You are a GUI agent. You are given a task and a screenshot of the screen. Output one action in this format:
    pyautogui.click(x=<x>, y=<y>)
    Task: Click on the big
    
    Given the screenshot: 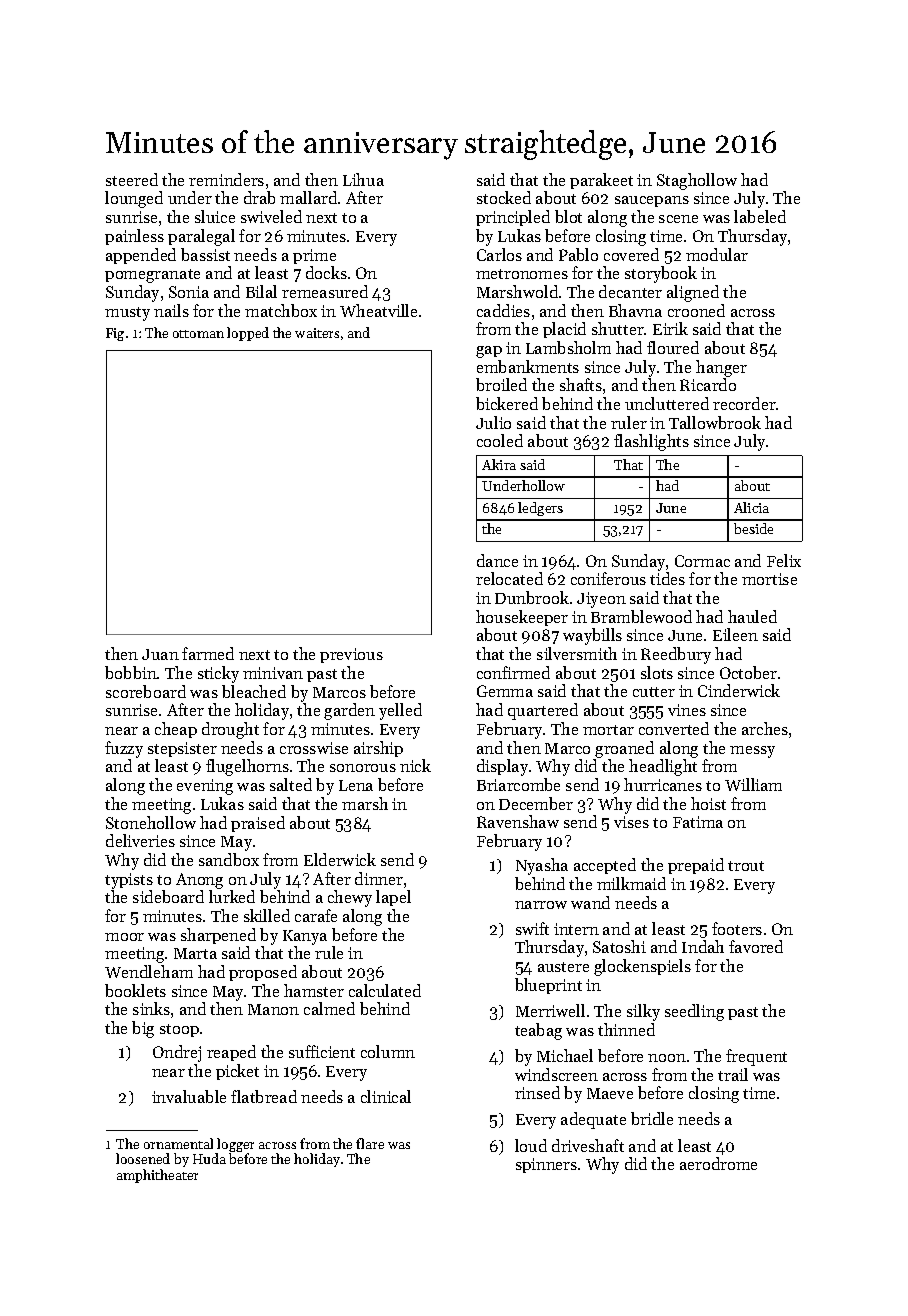 What is the action you would take?
    pyautogui.click(x=143, y=1029)
